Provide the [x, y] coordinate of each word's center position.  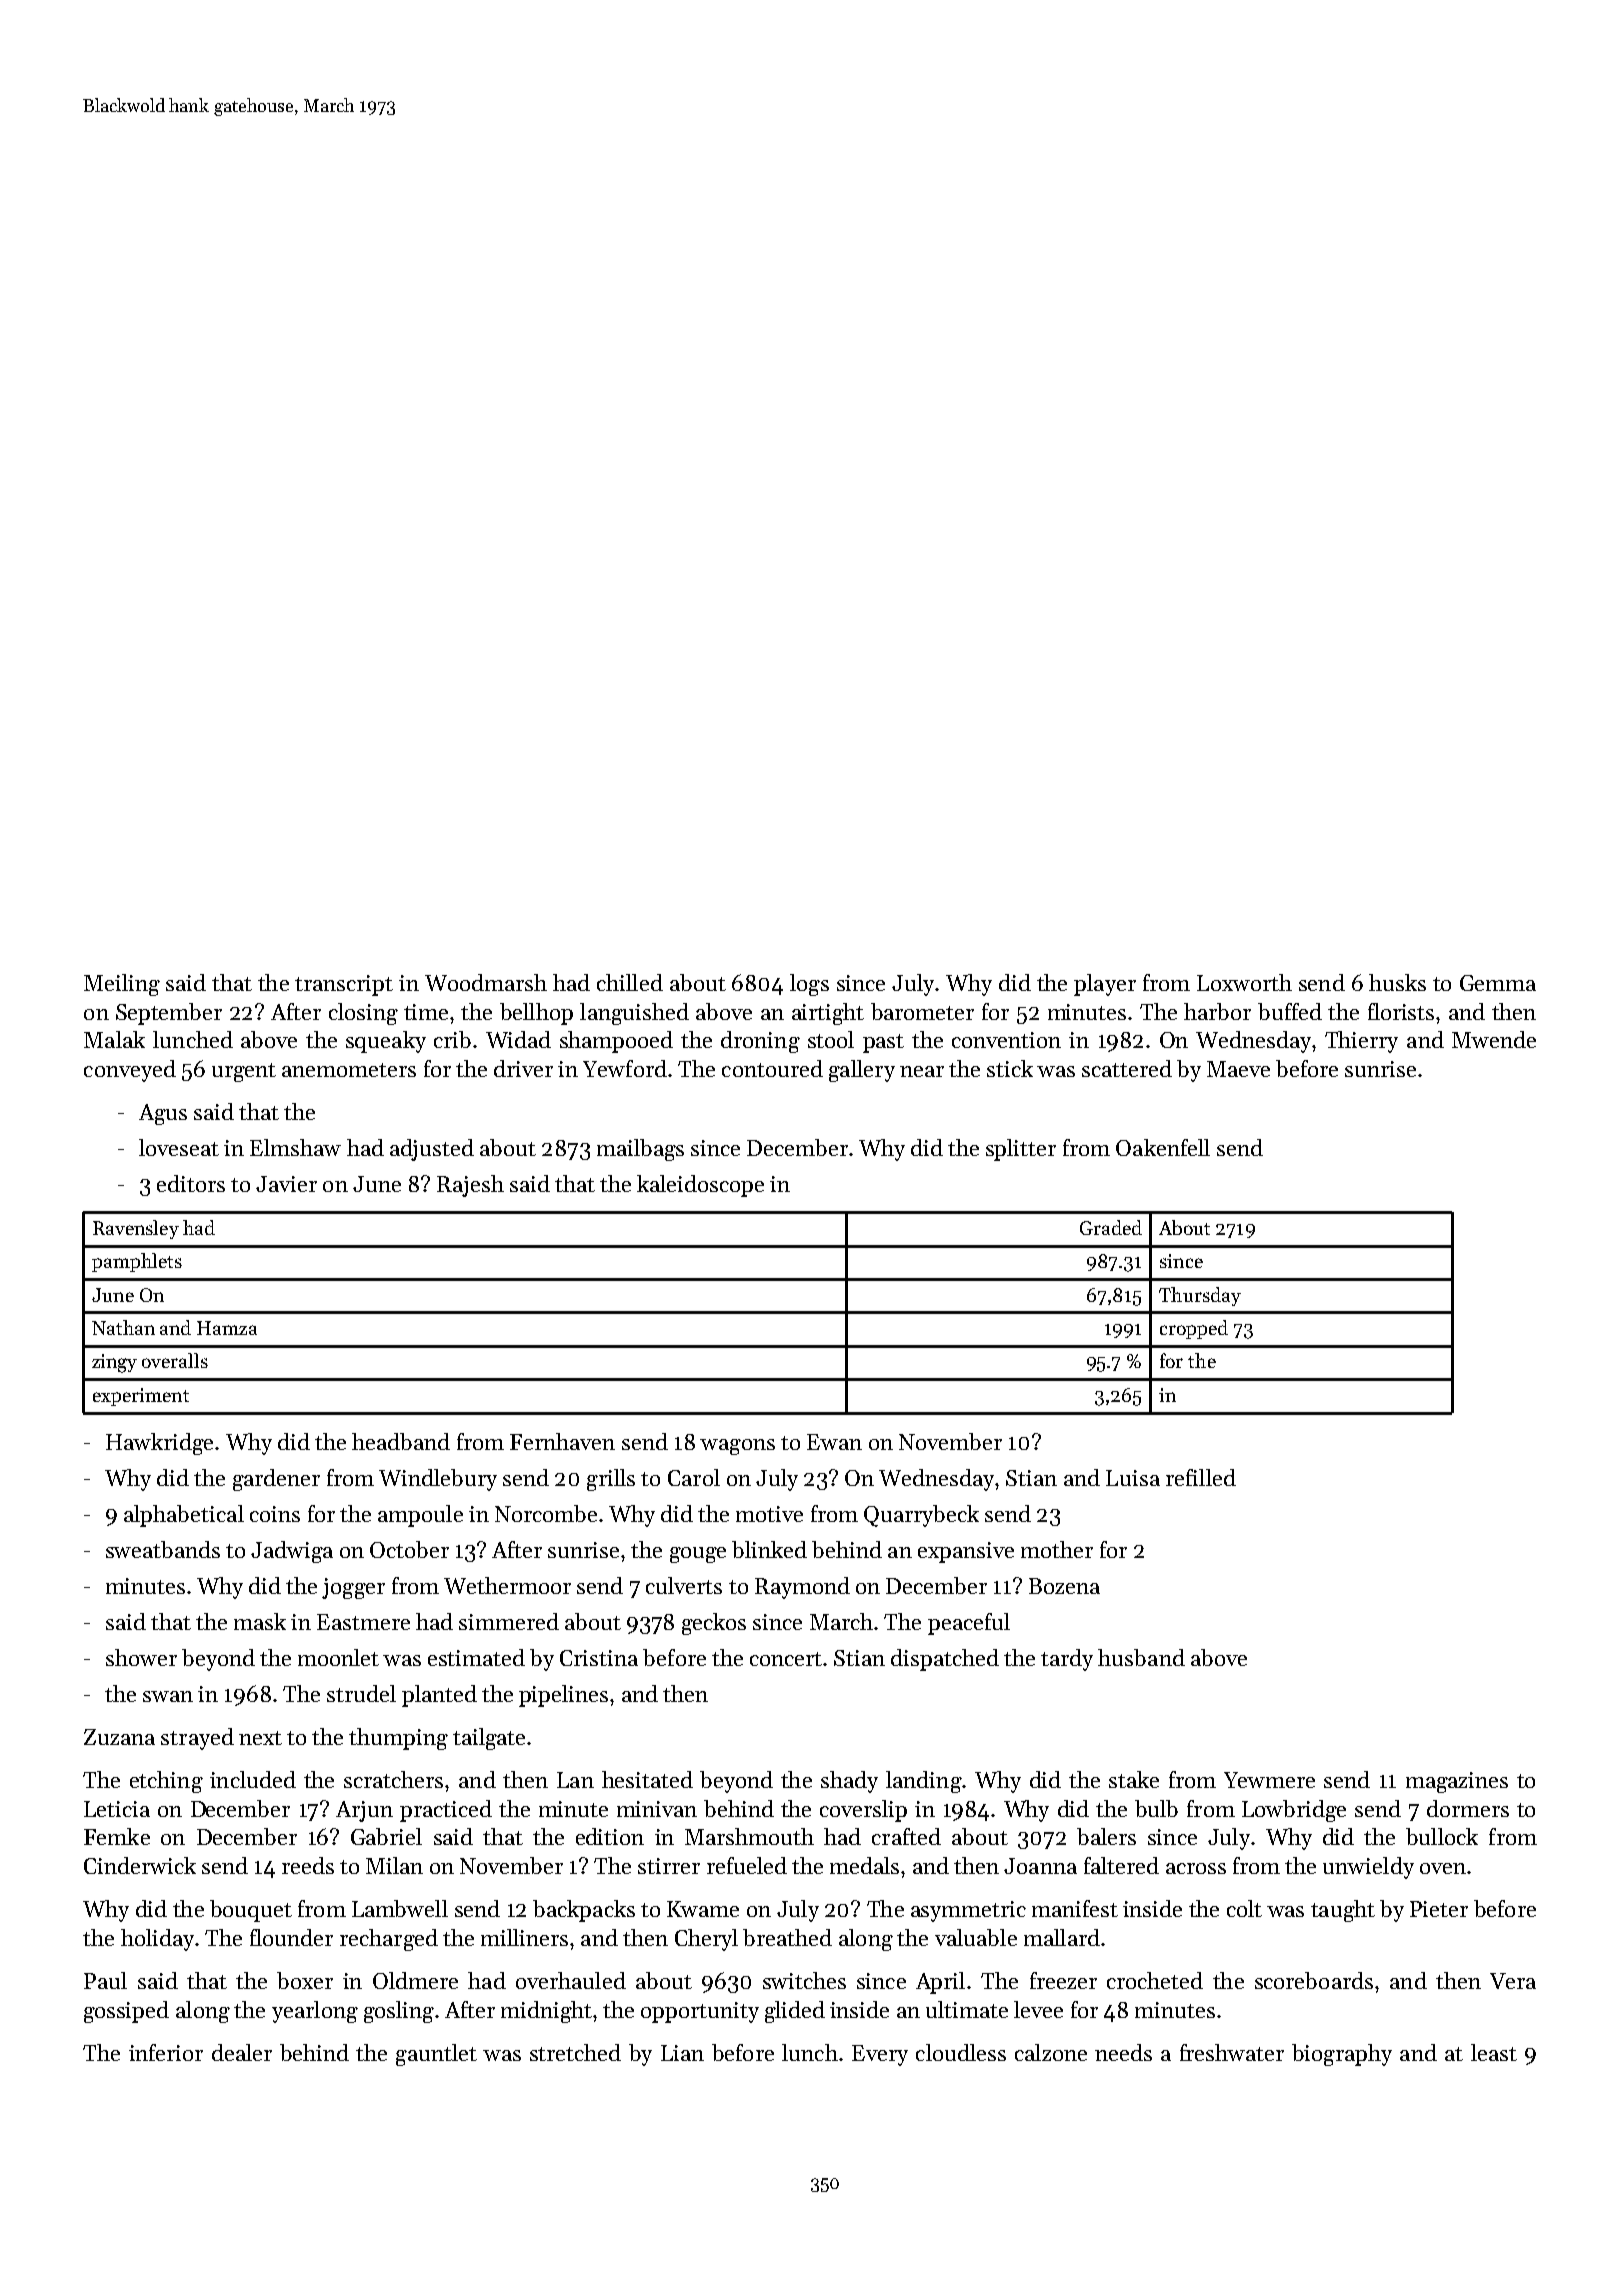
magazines [1457, 1782]
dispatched [945, 1660]
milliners [524, 1937]
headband [401, 1441]
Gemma [1498, 983]
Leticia [117, 1809]
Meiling [122, 985]
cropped [1194, 1329]
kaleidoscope [700, 1186]
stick [1010, 1068]
